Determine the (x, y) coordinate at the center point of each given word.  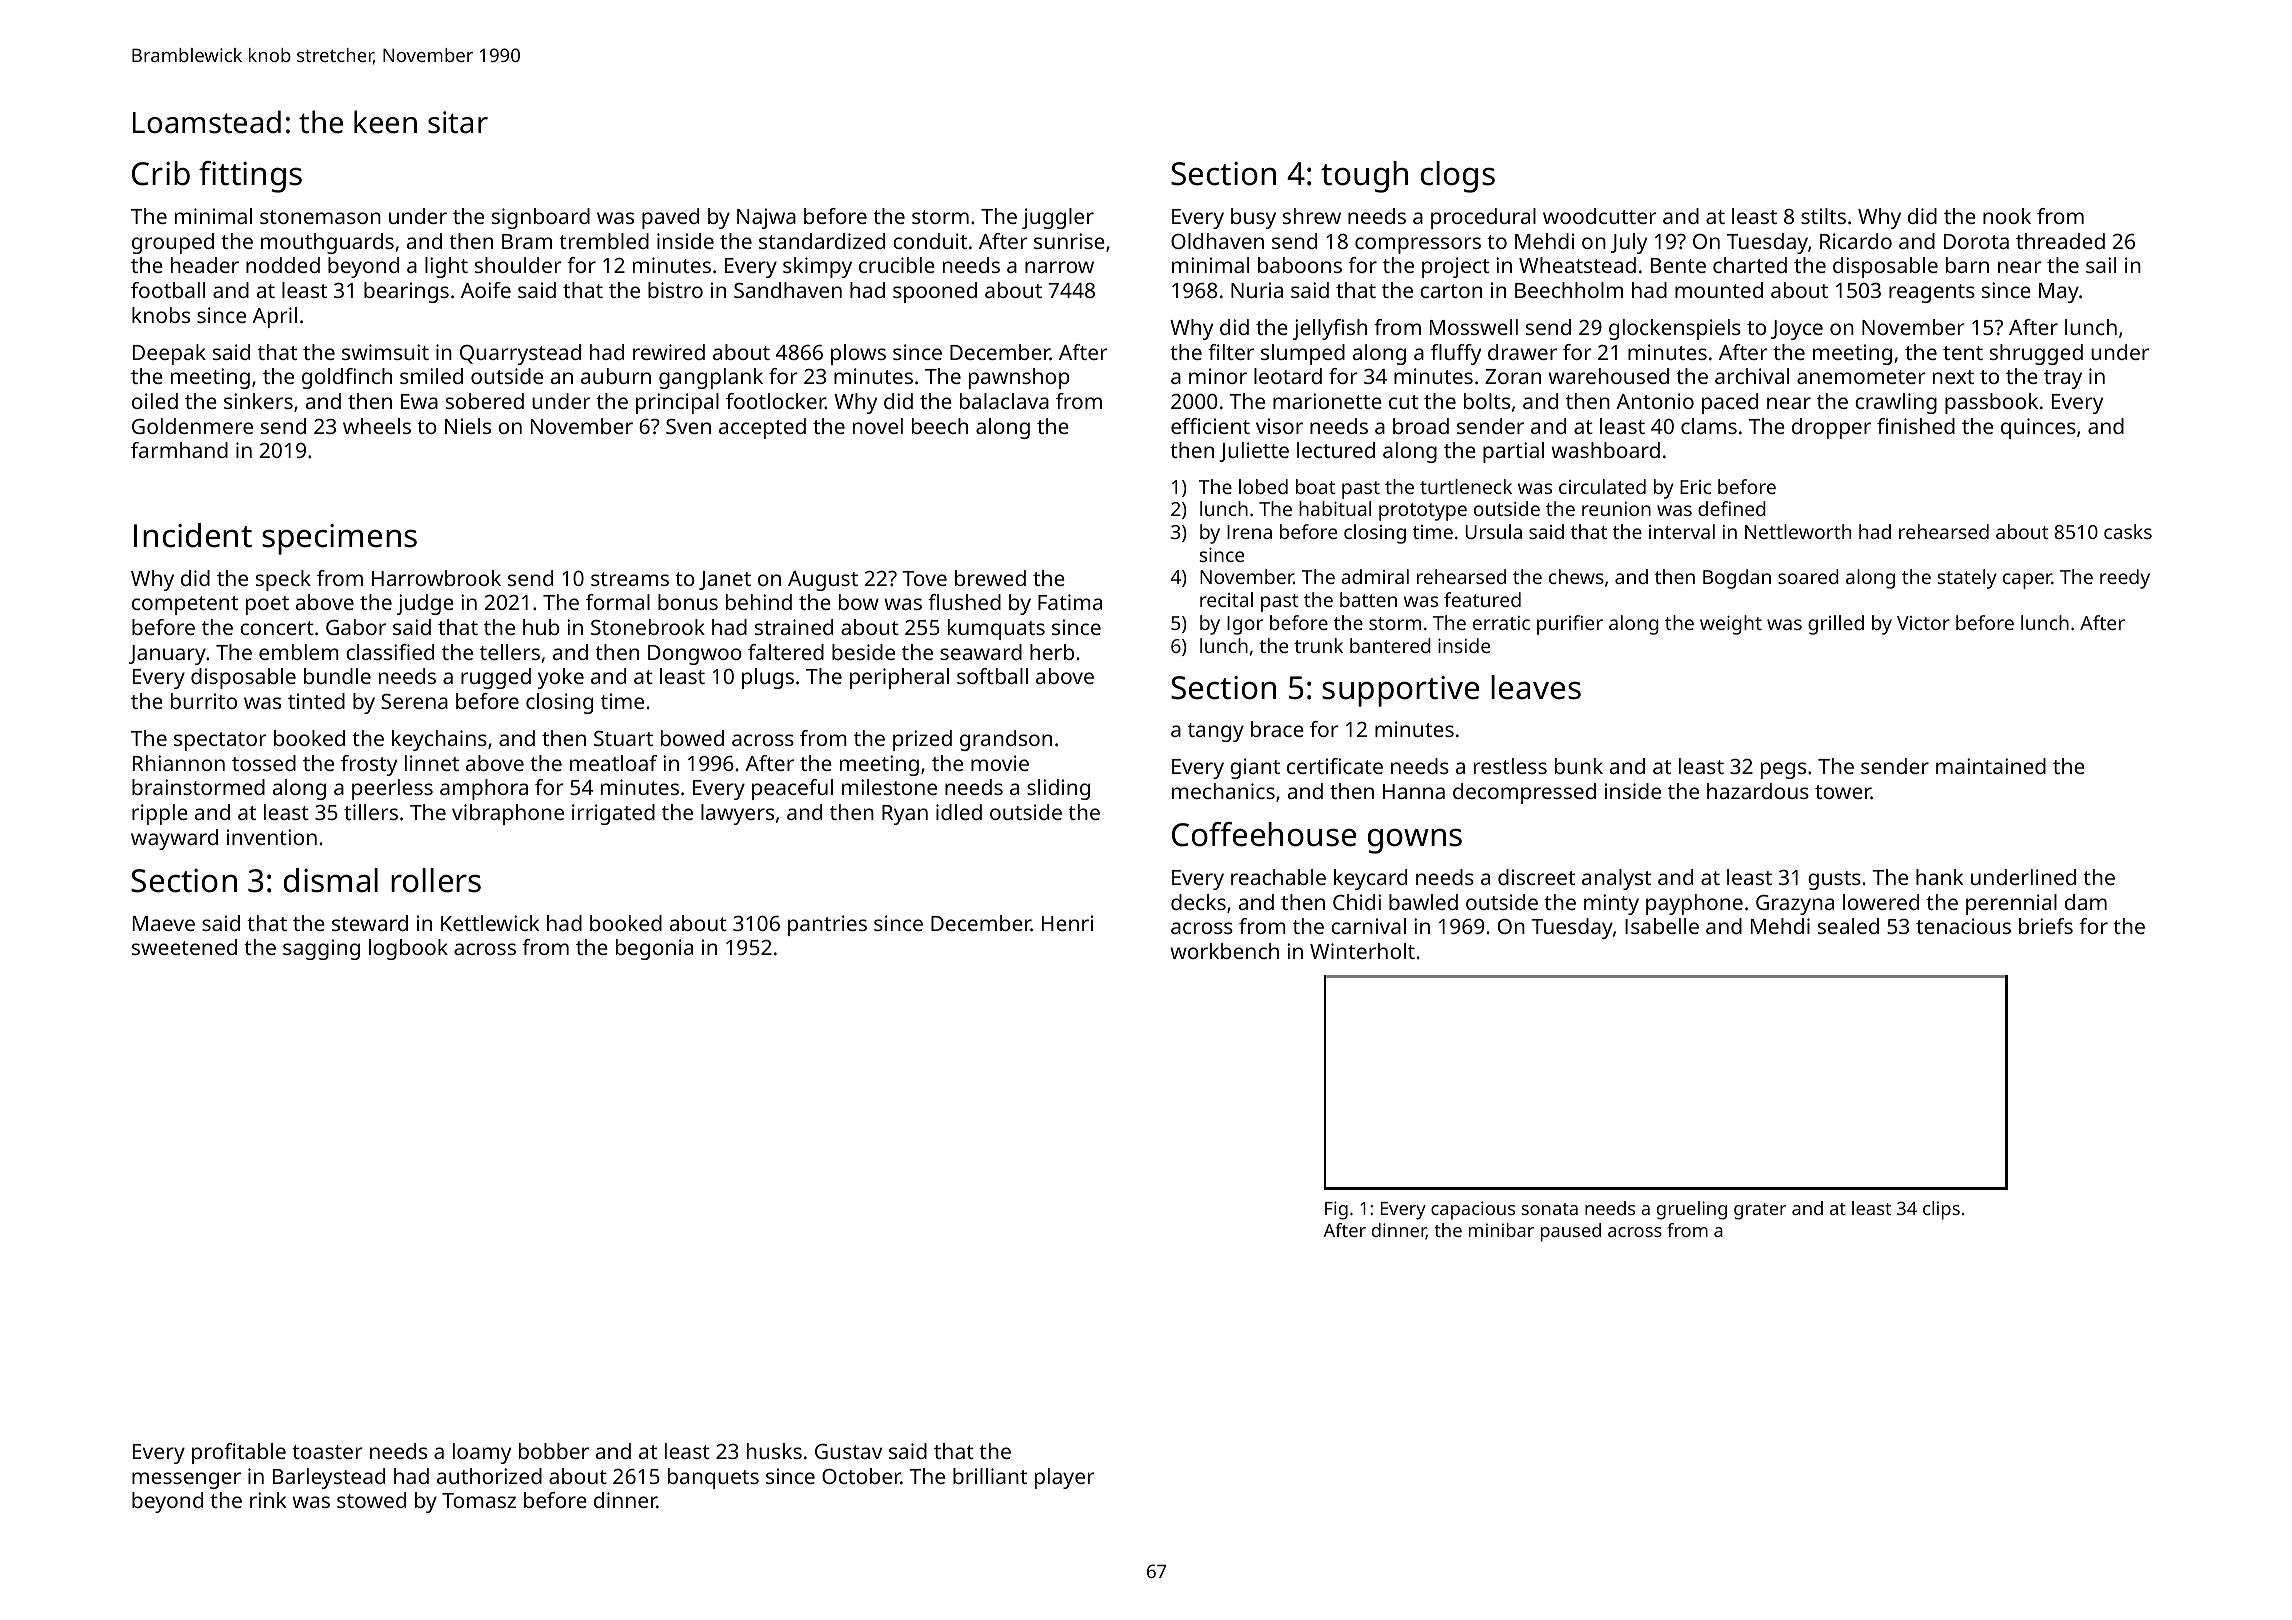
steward (370, 923)
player (1065, 1478)
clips (1941, 1210)
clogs (1458, 177)
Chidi (1357, 902)
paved (670, 218)
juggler (1058, 218)
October (861, 1476)
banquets (713, 1478)
